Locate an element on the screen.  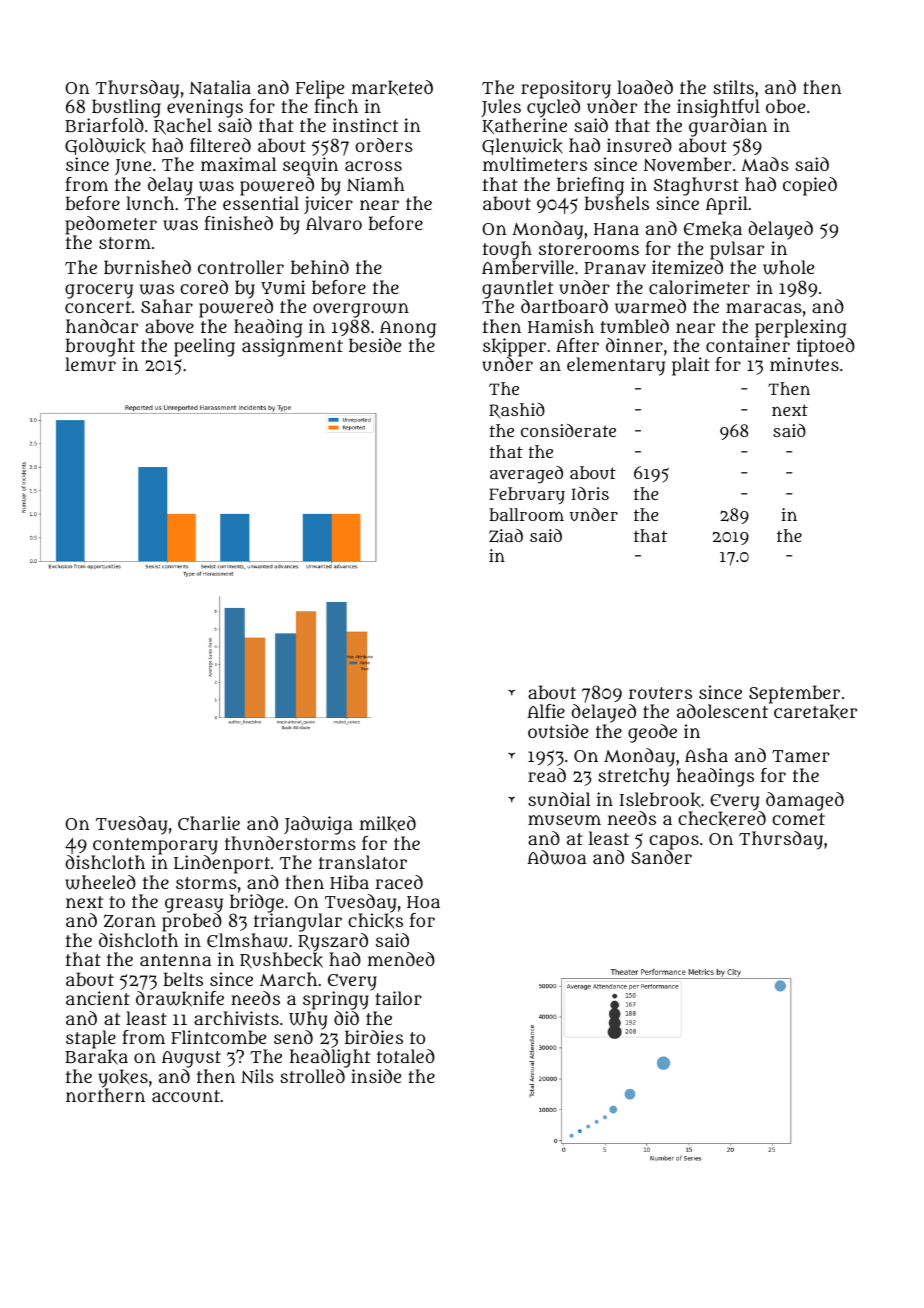
Natalia is located at coordinates (220, 87).
